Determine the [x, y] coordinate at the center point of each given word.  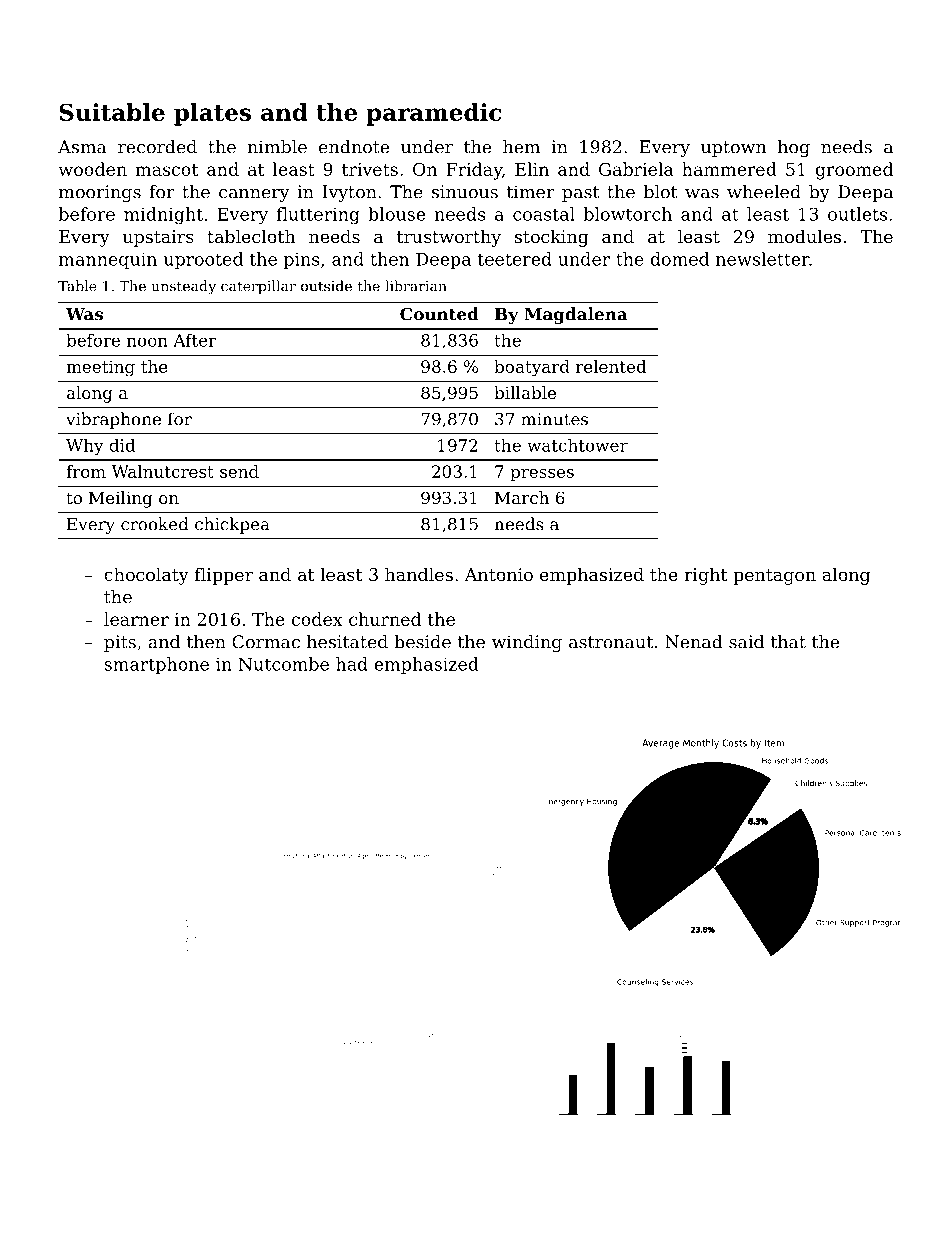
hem [521, 147]
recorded [157, 147]
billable [525, 392]
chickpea [232, 525]
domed [680, 259]
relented [611, 366]
